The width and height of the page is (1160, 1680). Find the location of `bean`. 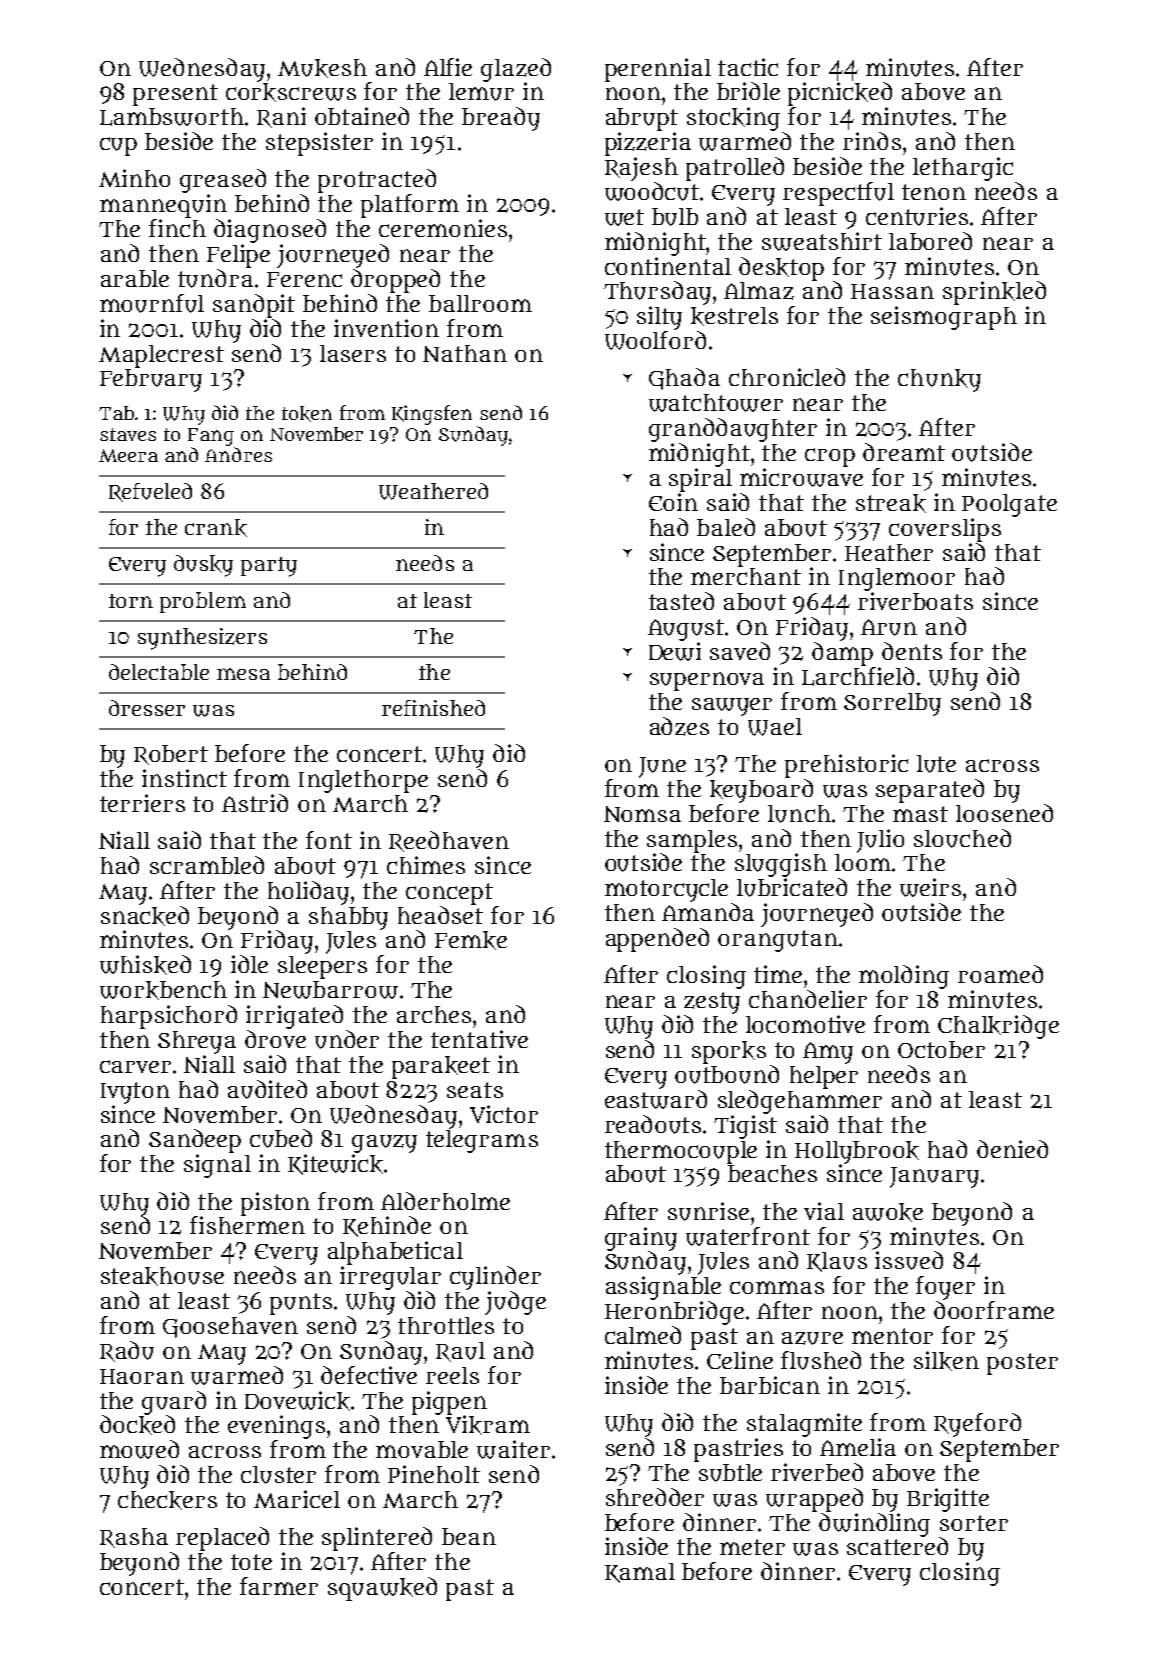

bean is located at coordinates (469, 1536).
